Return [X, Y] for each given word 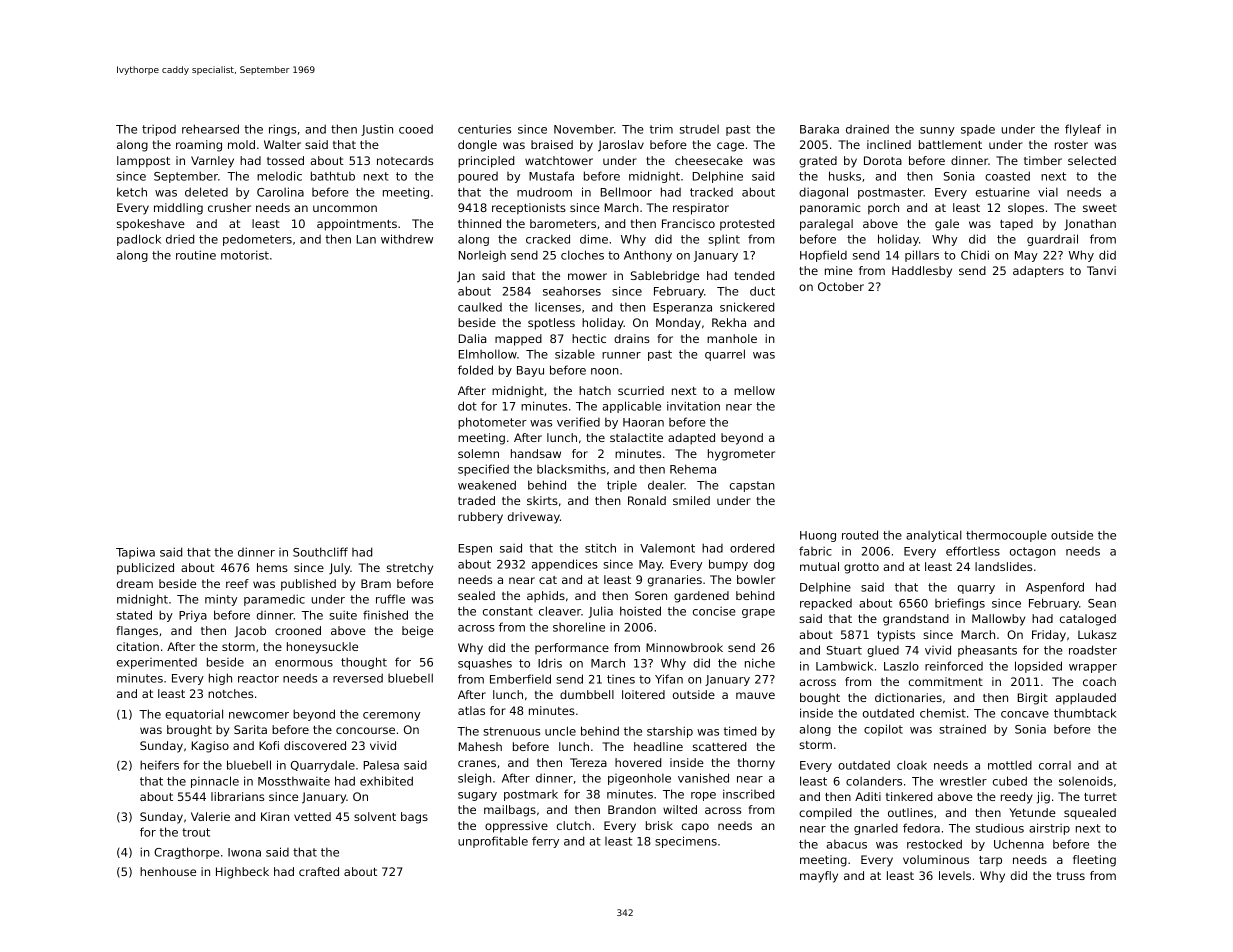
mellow [754, 390]
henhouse [168, 871]
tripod [159, 130]
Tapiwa [135, 553]
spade [978, 130]
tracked [711, 192]
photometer [492, 423]
